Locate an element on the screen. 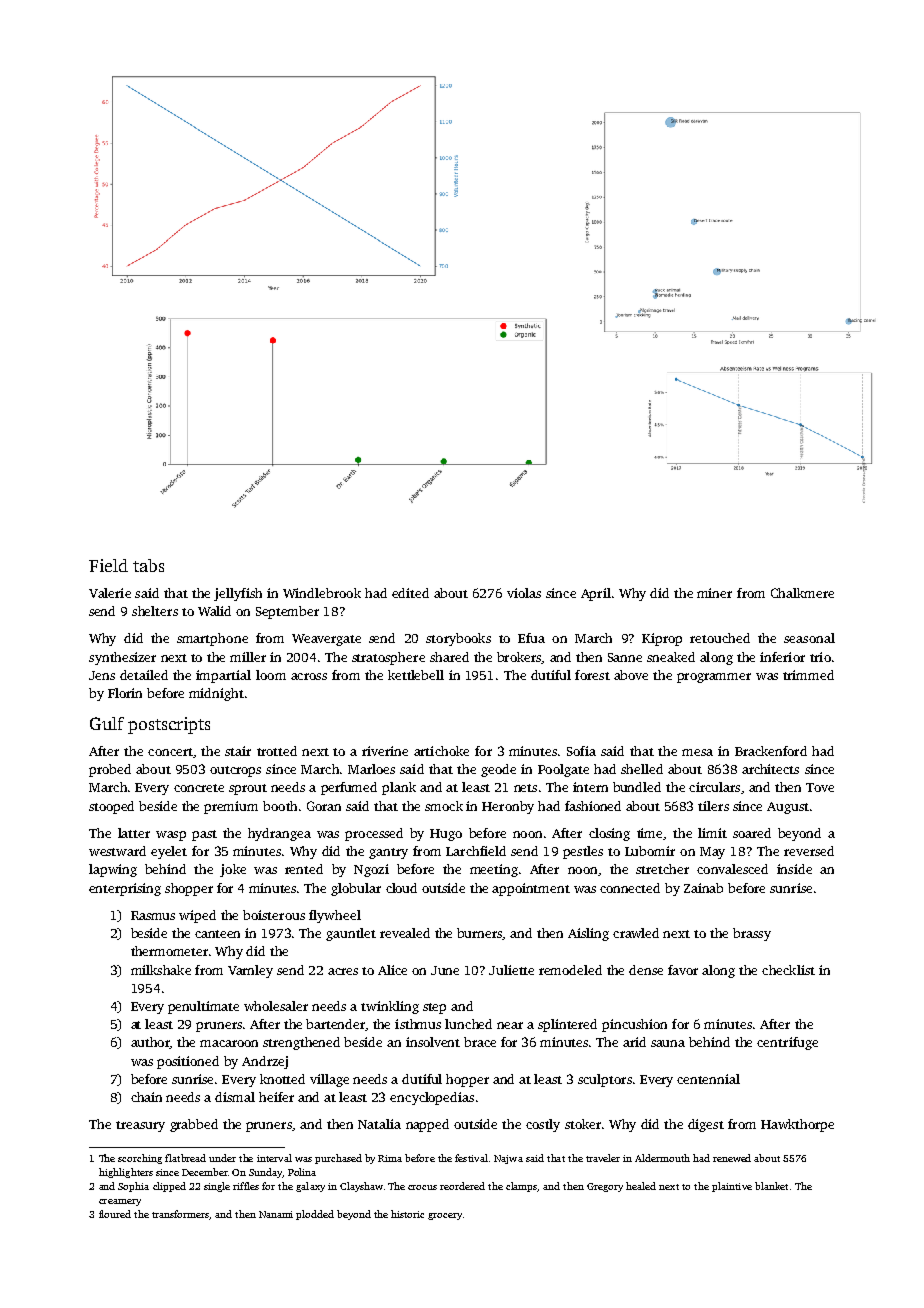 The image size is (924, 1308). plaintive is located at coordinates (732, 1187).
